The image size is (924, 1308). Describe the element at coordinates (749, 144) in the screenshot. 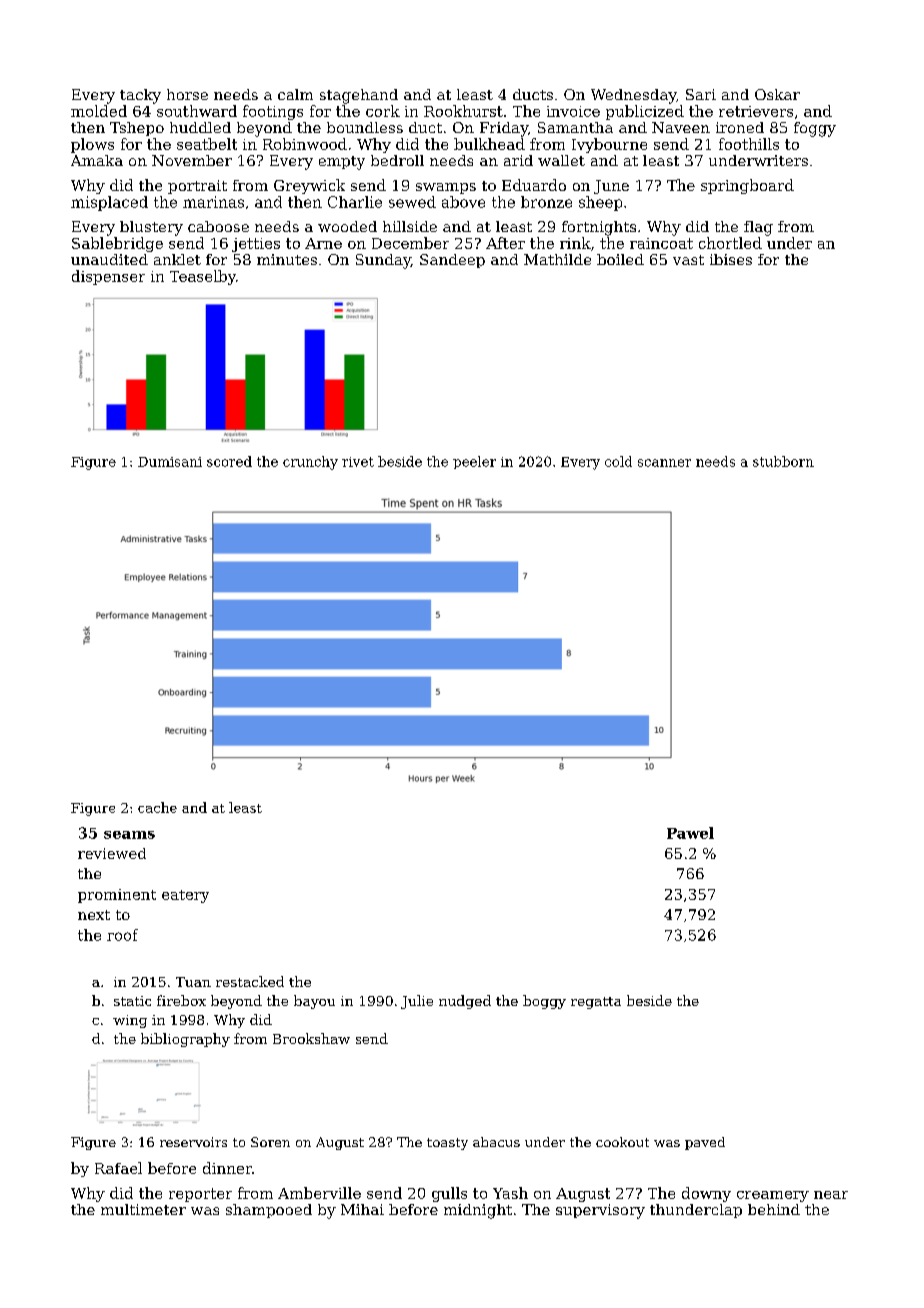

I see `foothills` at that location.
